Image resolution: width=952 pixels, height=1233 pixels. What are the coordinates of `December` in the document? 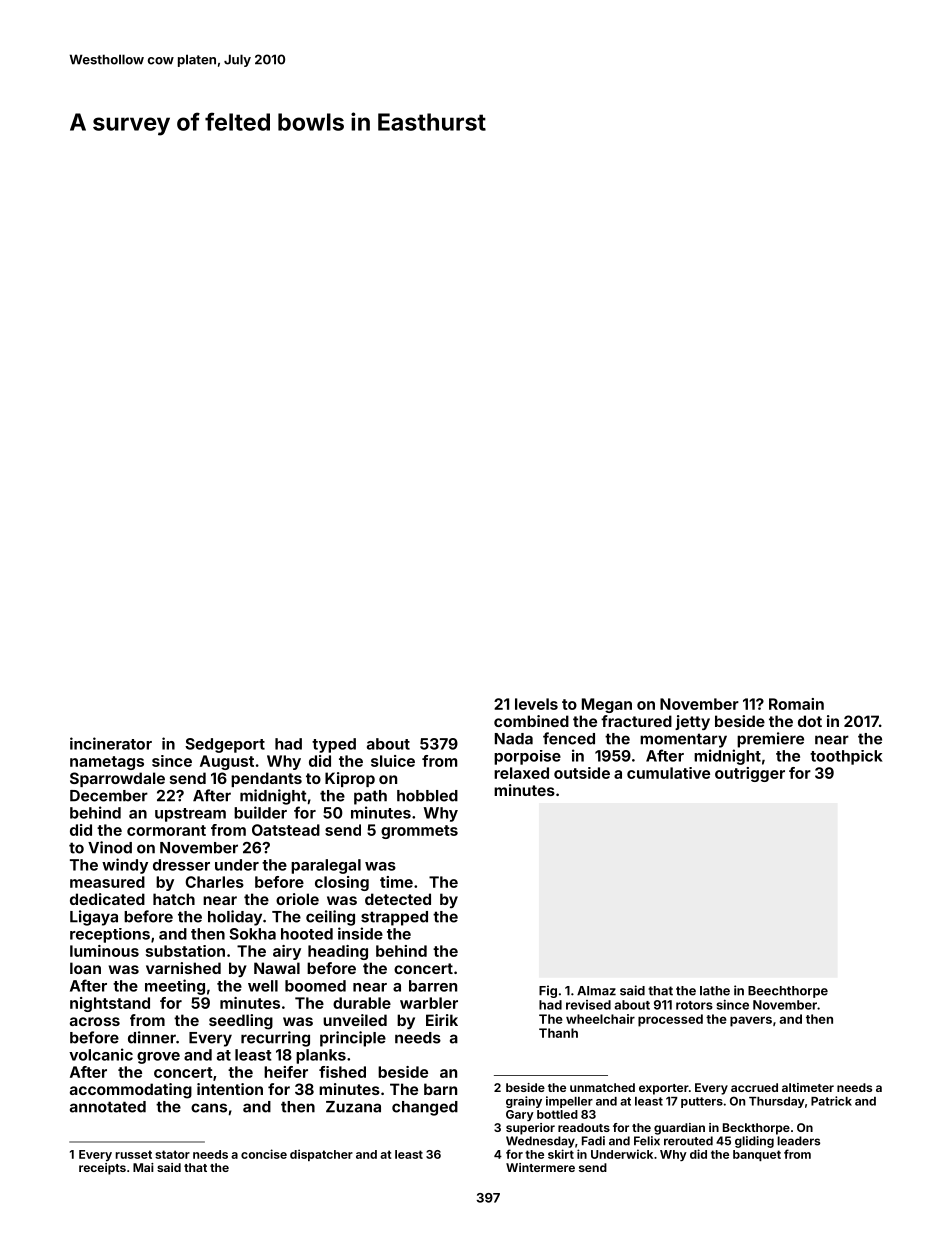 It's located at (109, 796).
